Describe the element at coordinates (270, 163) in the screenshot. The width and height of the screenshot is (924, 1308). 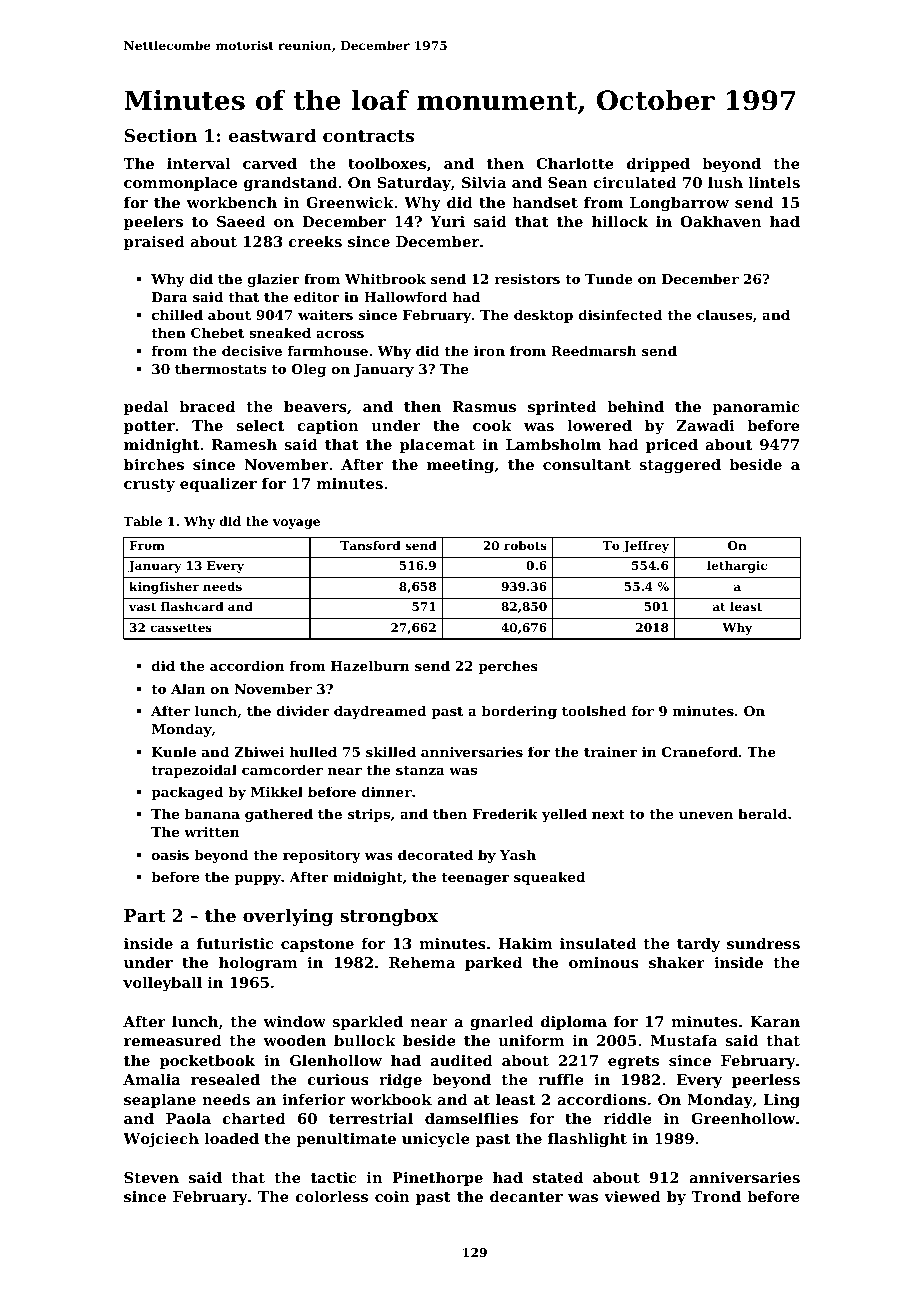
I see `carved` at that location.
